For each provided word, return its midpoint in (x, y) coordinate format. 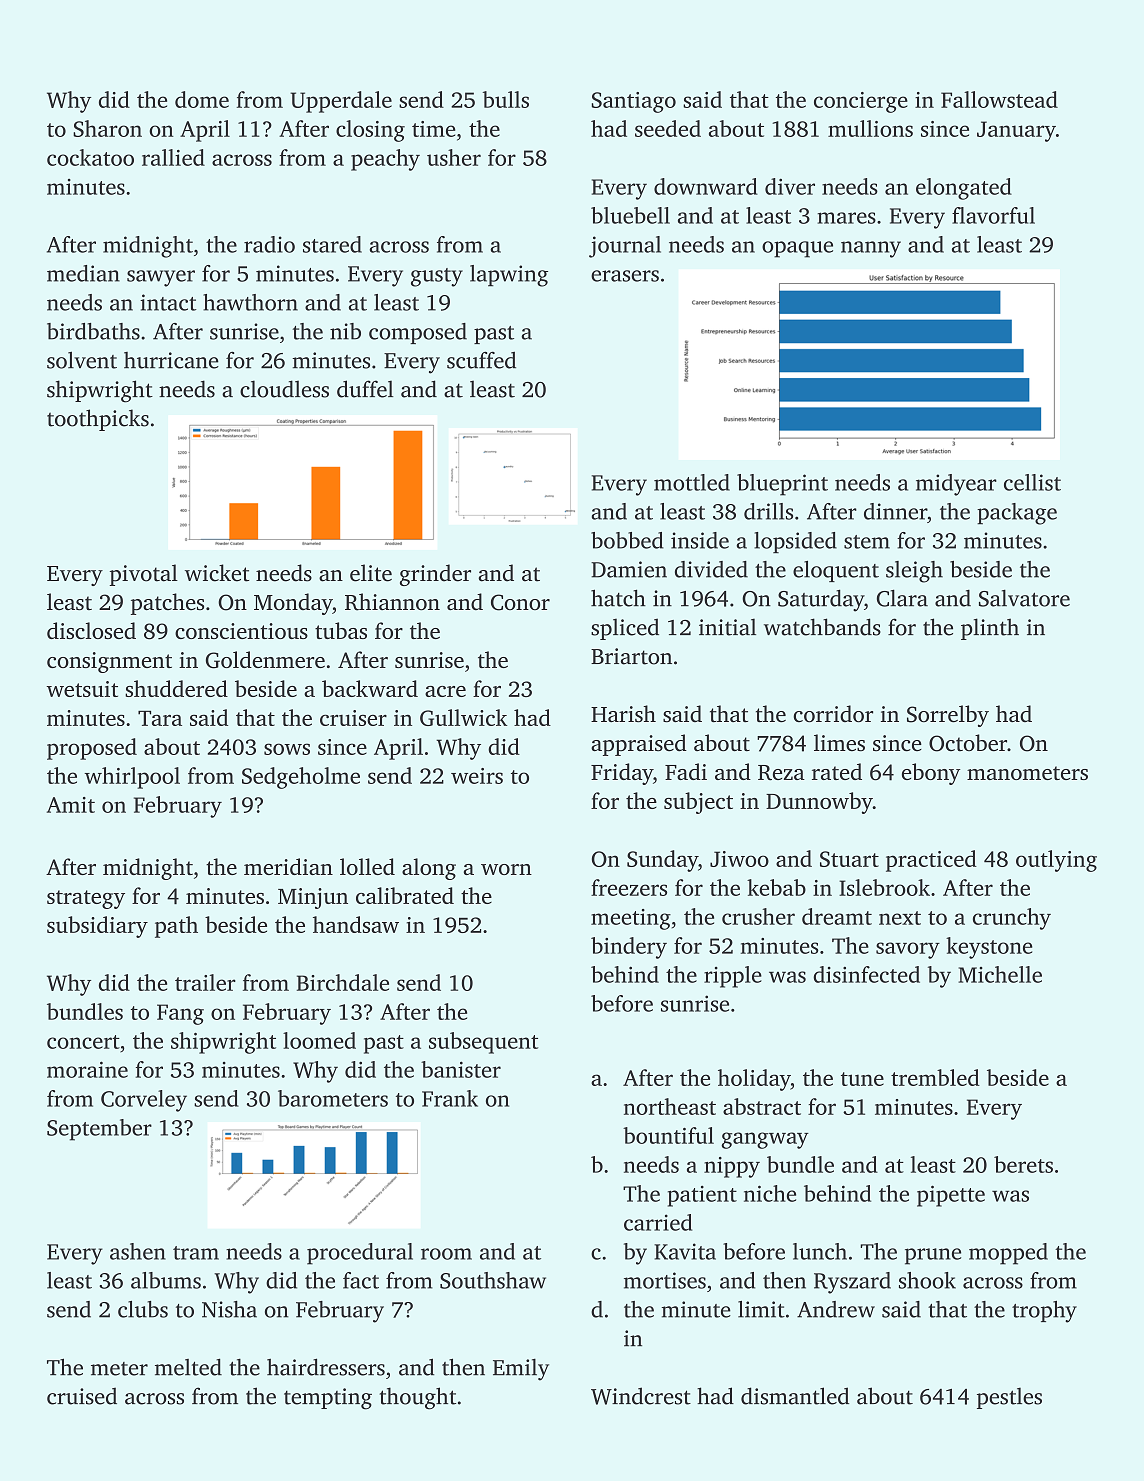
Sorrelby (948, 716)
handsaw (356, 924)
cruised (82, 1396)
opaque (797, 249)
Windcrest (641, 1396)
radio (269, 244)
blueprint (782, 485)
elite (371, 573)
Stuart (849, 859)
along (429, 869)
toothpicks (98, 420)
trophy (1044, 1312)
